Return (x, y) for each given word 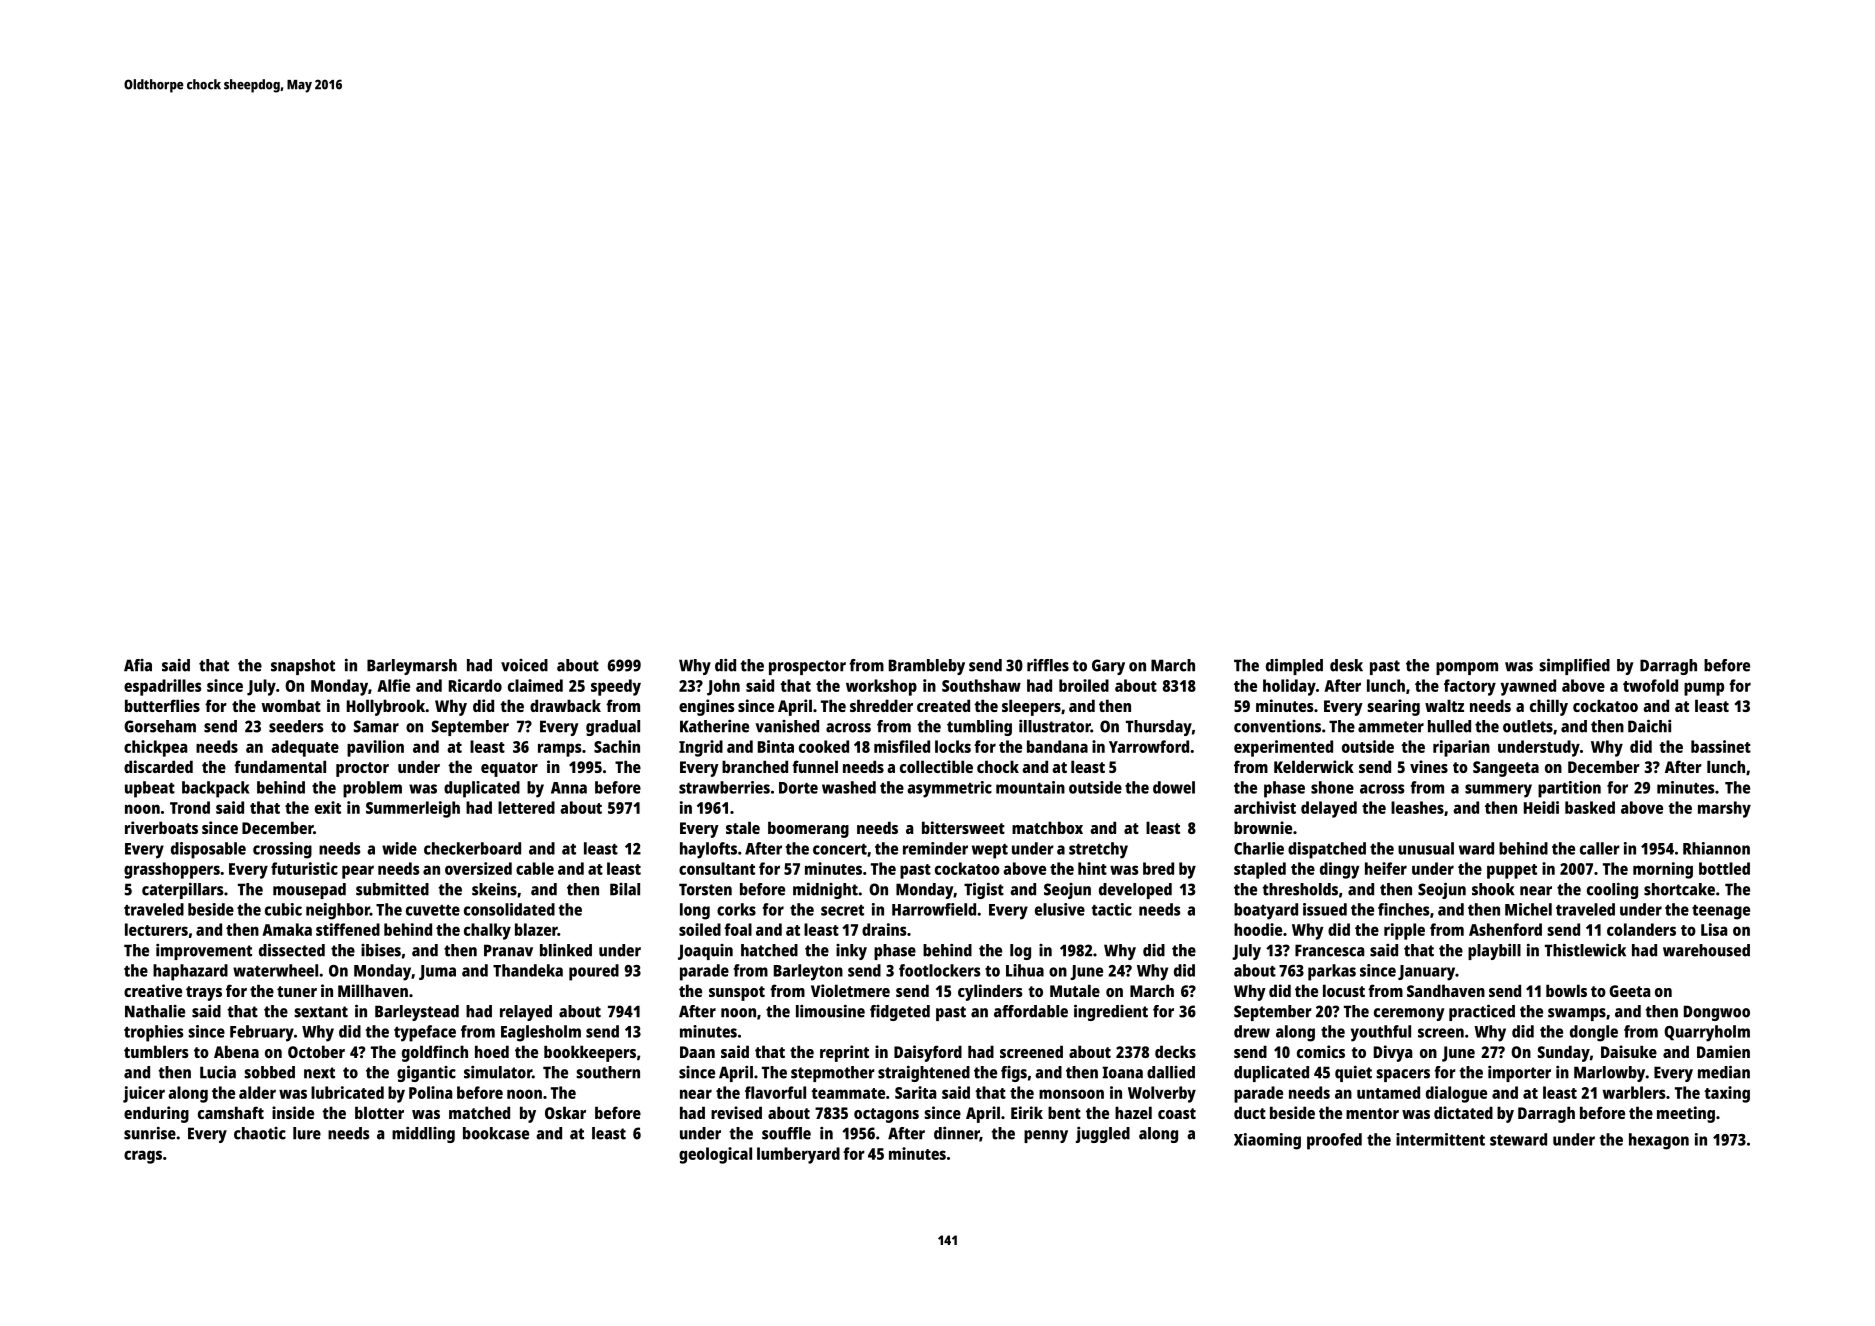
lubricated (347, 1092)
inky (851, 952)
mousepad (309, 891)
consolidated (509, 909)
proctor (362, 769)
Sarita (915, 1092)
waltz (1444, 705)
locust (1344, 990)
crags (143, 1157)
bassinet (1721, 746)
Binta (776, 746)
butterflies (162, 705)
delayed (1329, 809)
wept (990, 851)
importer (1519, 1074)
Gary (1108, 667)
